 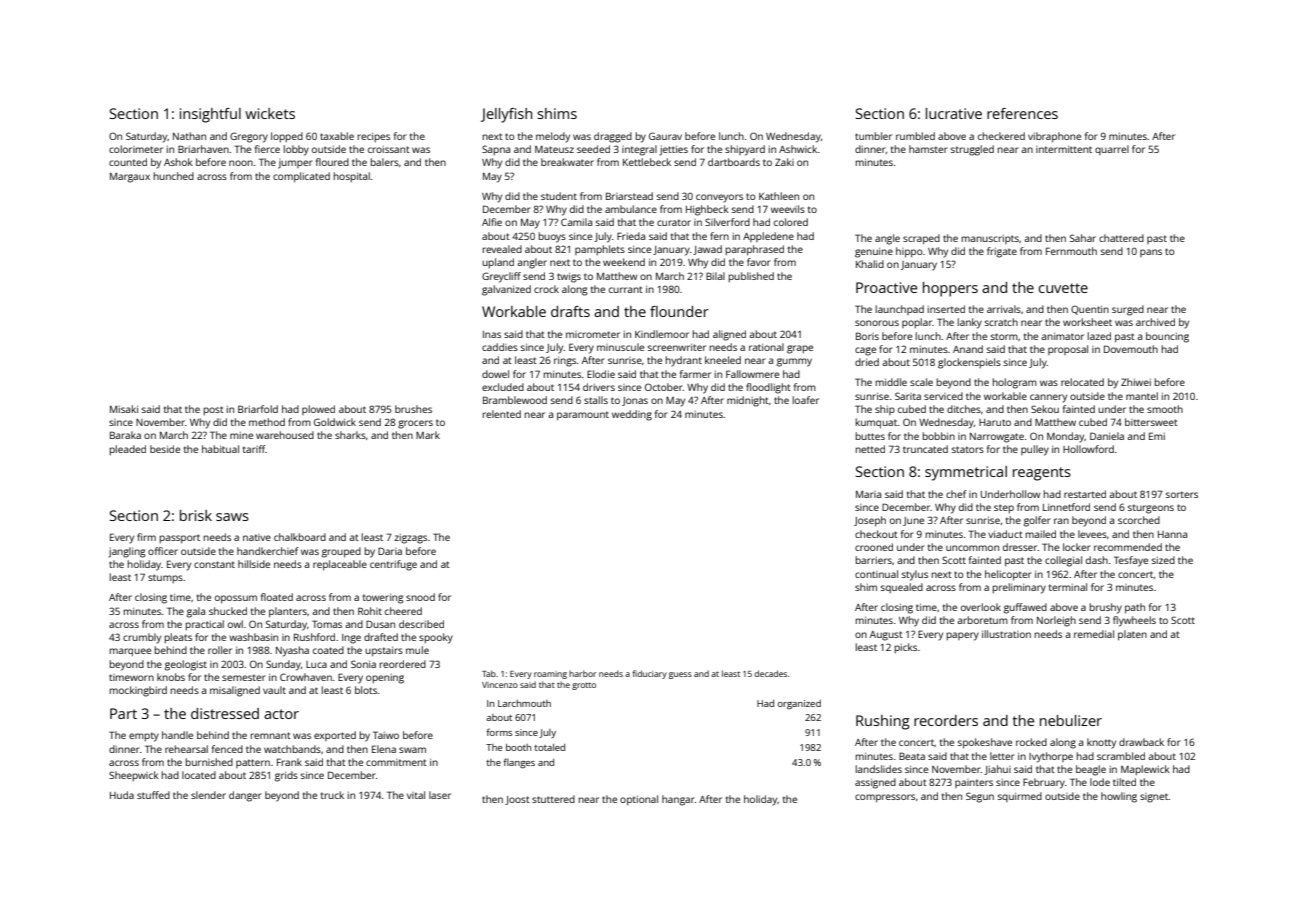 I want to click on guess, so click(x=680, y=675).
